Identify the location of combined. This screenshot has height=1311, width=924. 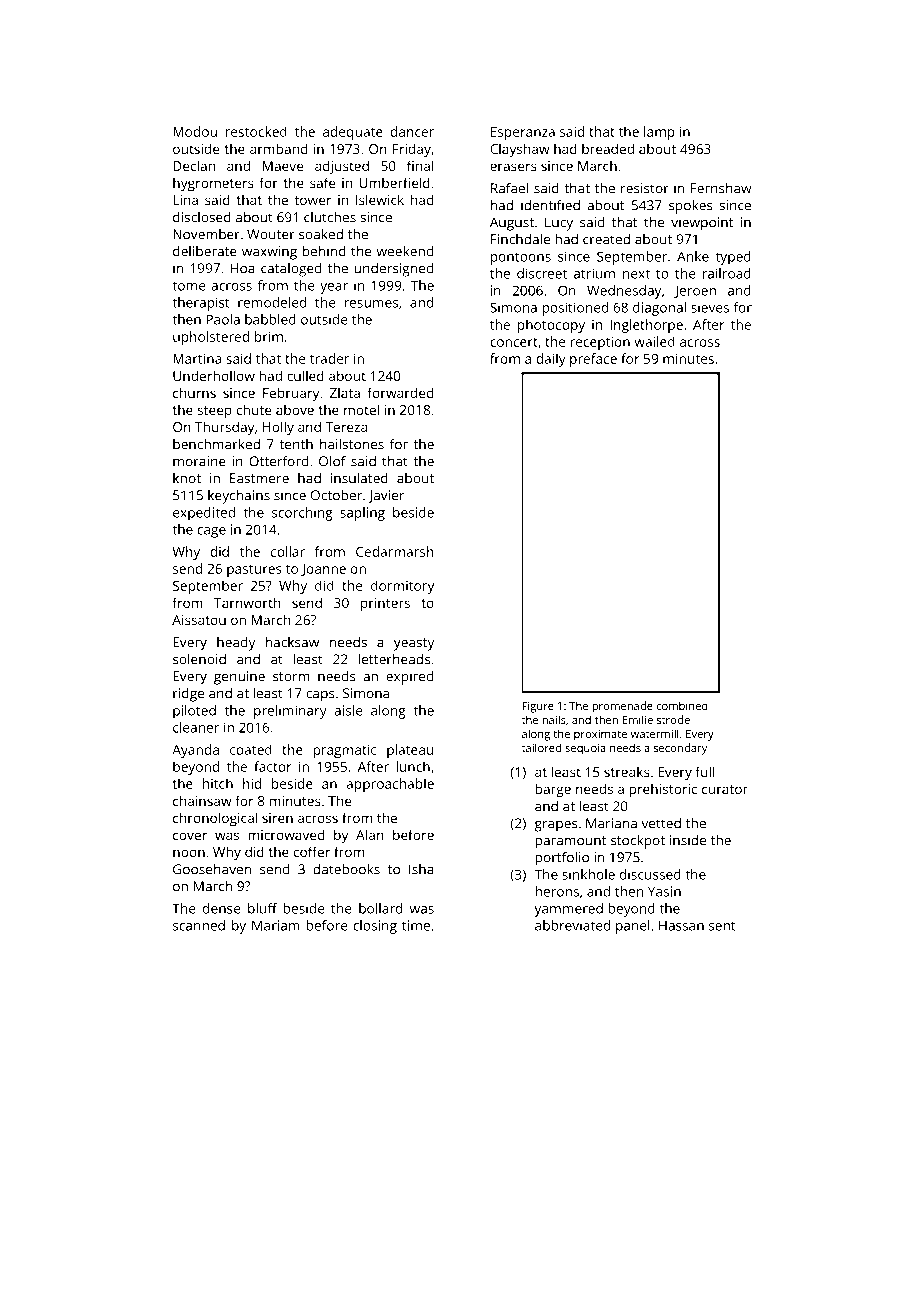
(682, 705).
